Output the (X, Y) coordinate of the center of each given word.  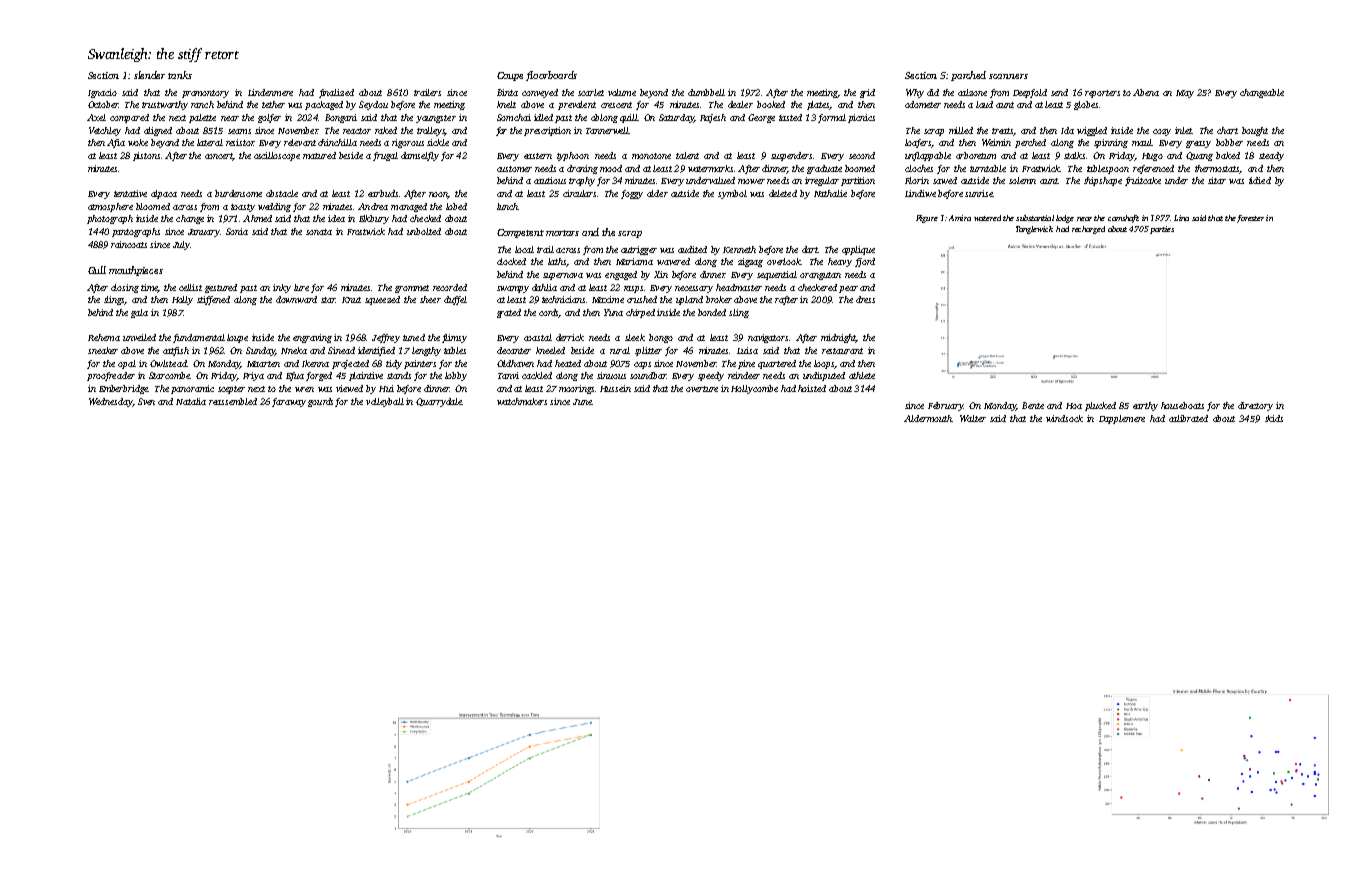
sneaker (103, 350)
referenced (1153, 169)
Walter (973, 418)
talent (687, 155)
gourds (320, 402)
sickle (438, 142)
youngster (436, 119)
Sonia (237, 231)
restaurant (842, 351)
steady (1271, 156)
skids (1274, 418)
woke (138, 142)
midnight (838, 338)
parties (1162, 230)
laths (557, 261)
